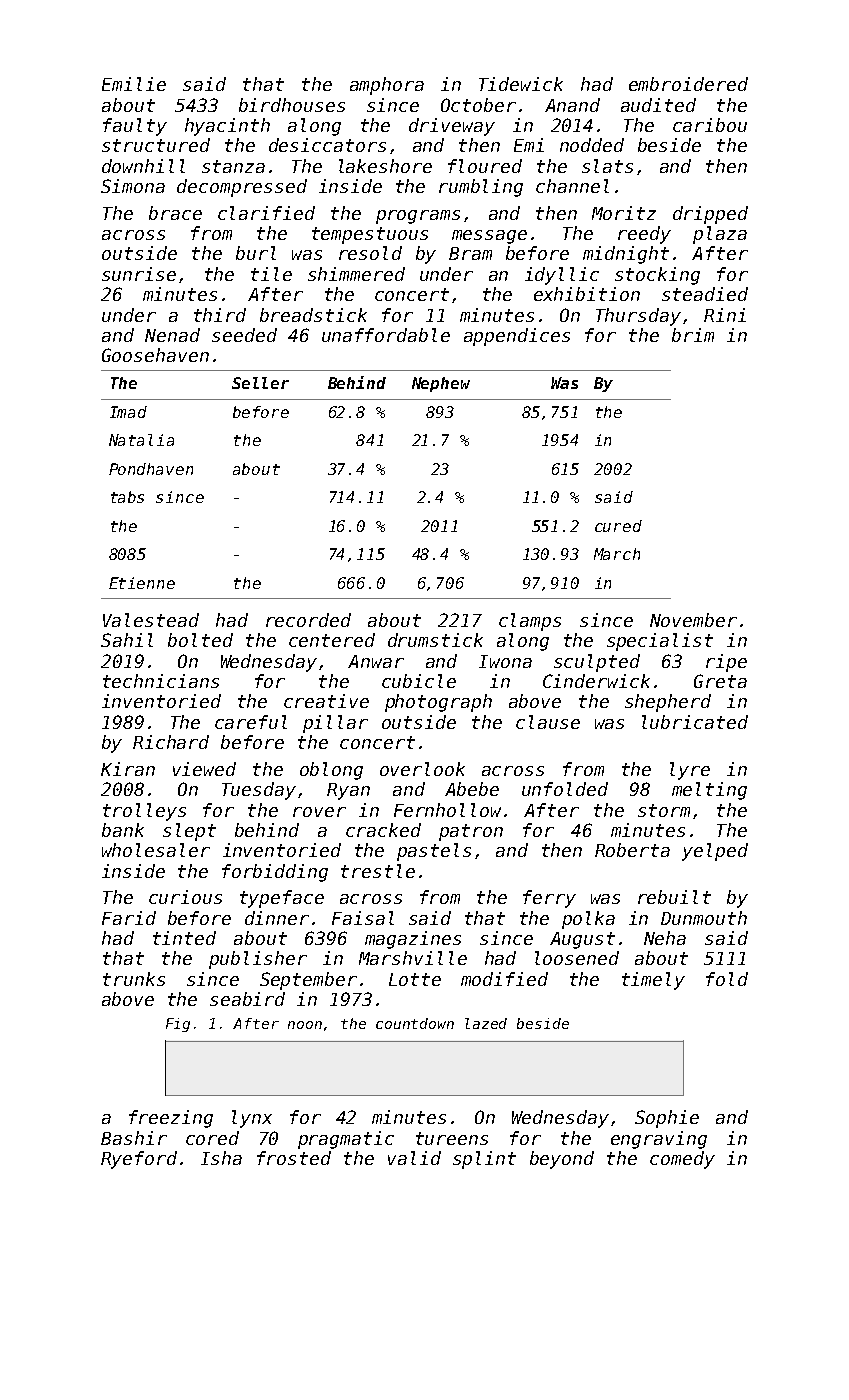  Describe the element at coordinates (617, 554) in the page. I see `March` at that location.
